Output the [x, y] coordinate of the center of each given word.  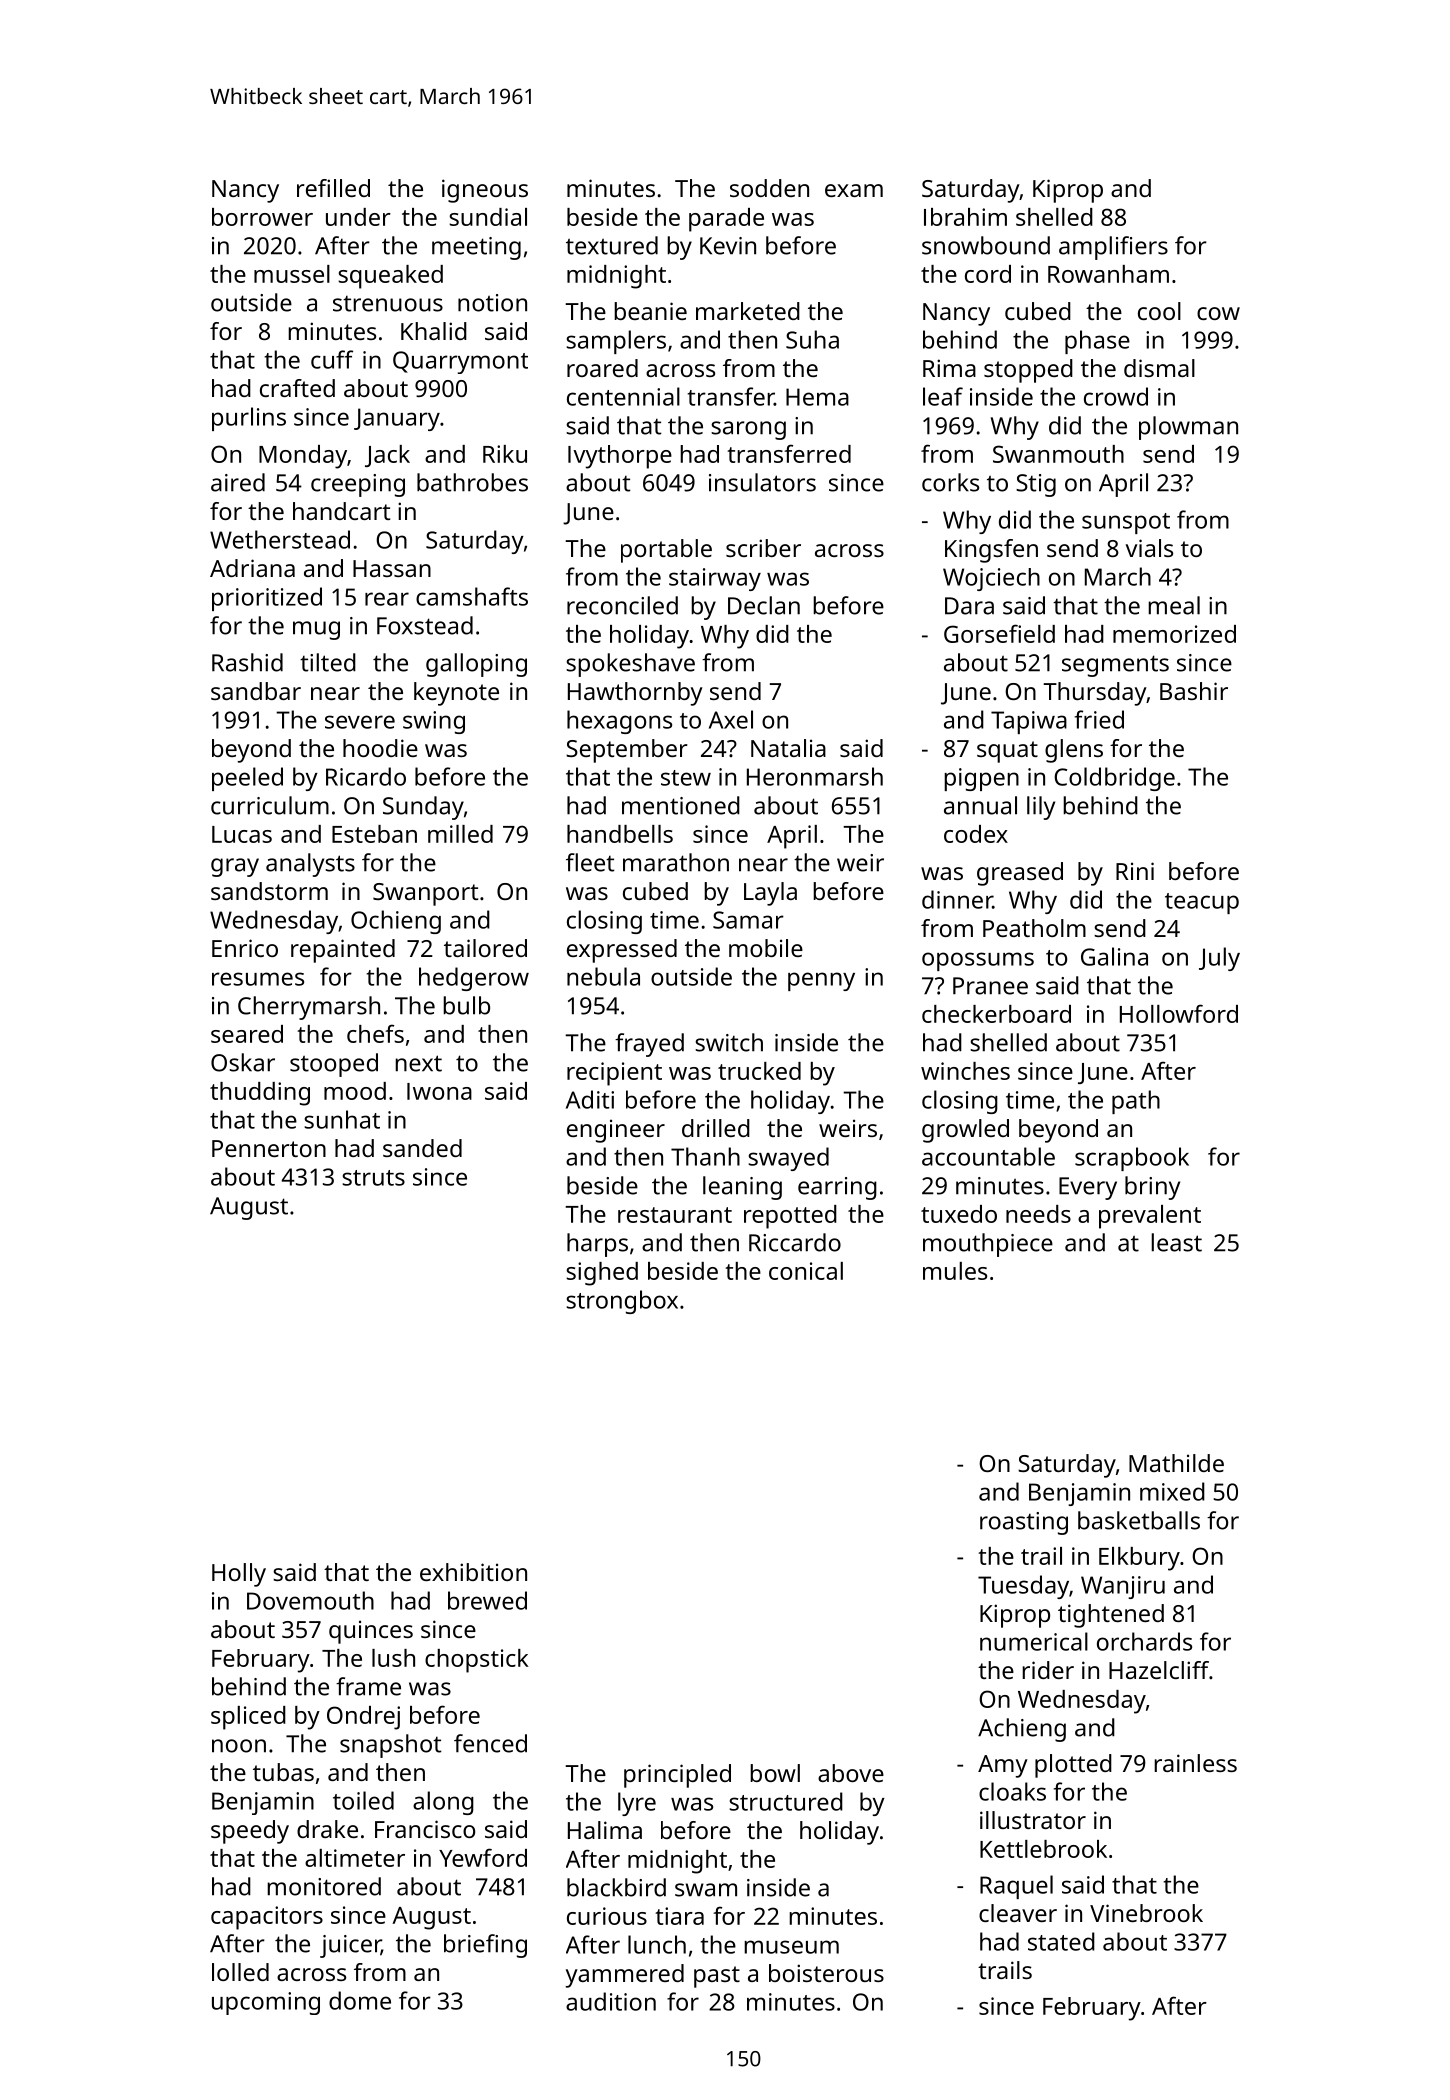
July [1219, 959]
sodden [769, 188]
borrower [262, 217]
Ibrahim [965, 217]
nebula [603, 976]
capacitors [267, 1918]
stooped [334, 1065]
